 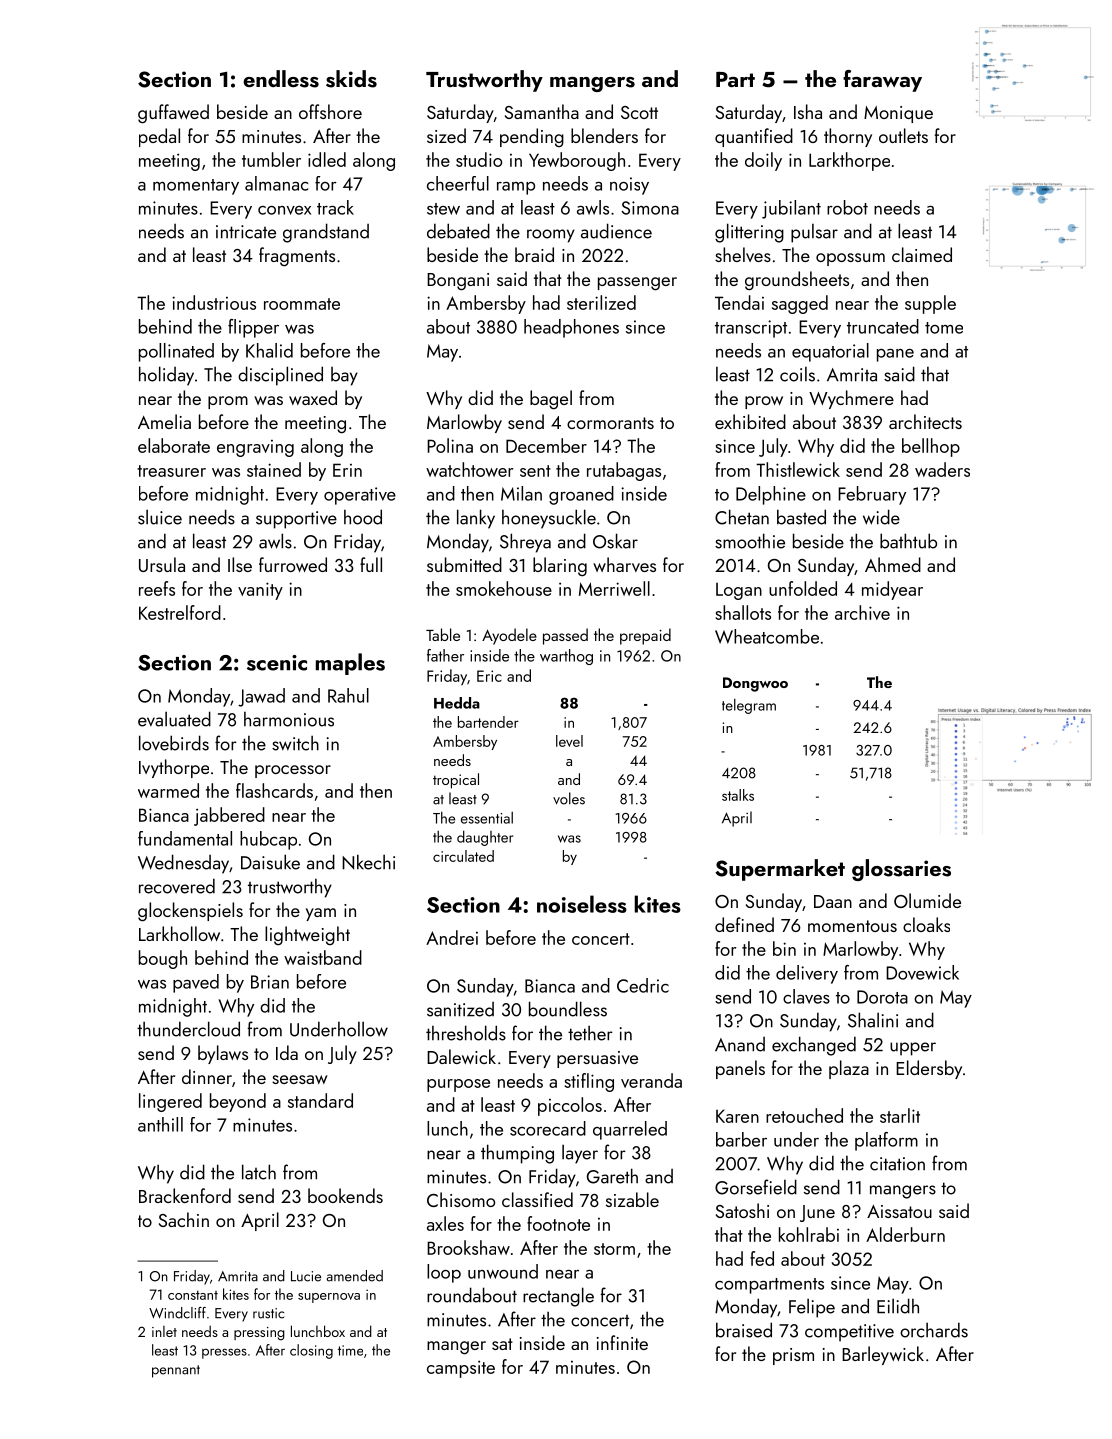 What do you see at coordinates (281, 79) in the screenshot?
I see `endless` at bounding box center [281, 79].
